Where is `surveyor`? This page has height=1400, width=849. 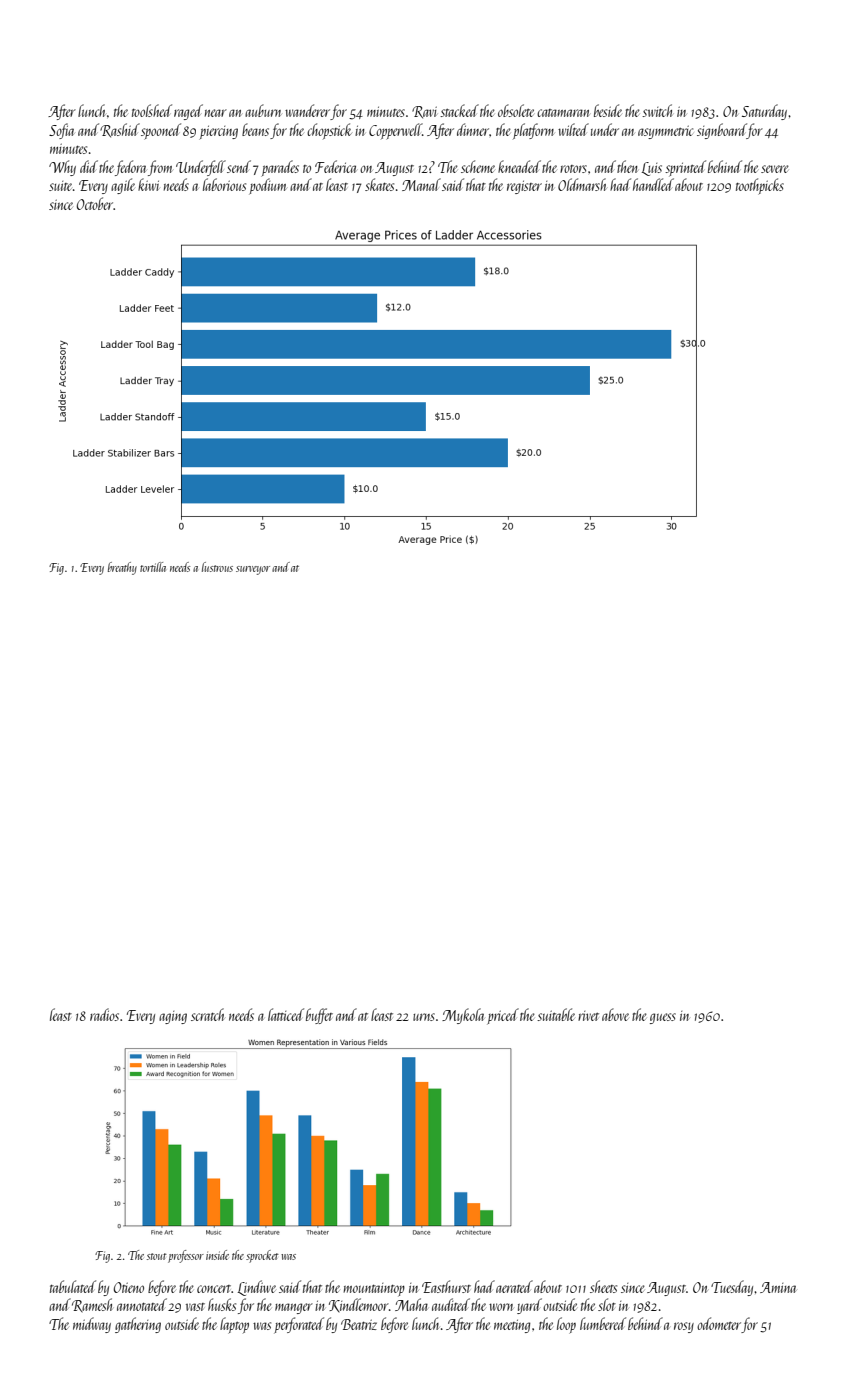 surveyor is located at coordinates (253, 570).
